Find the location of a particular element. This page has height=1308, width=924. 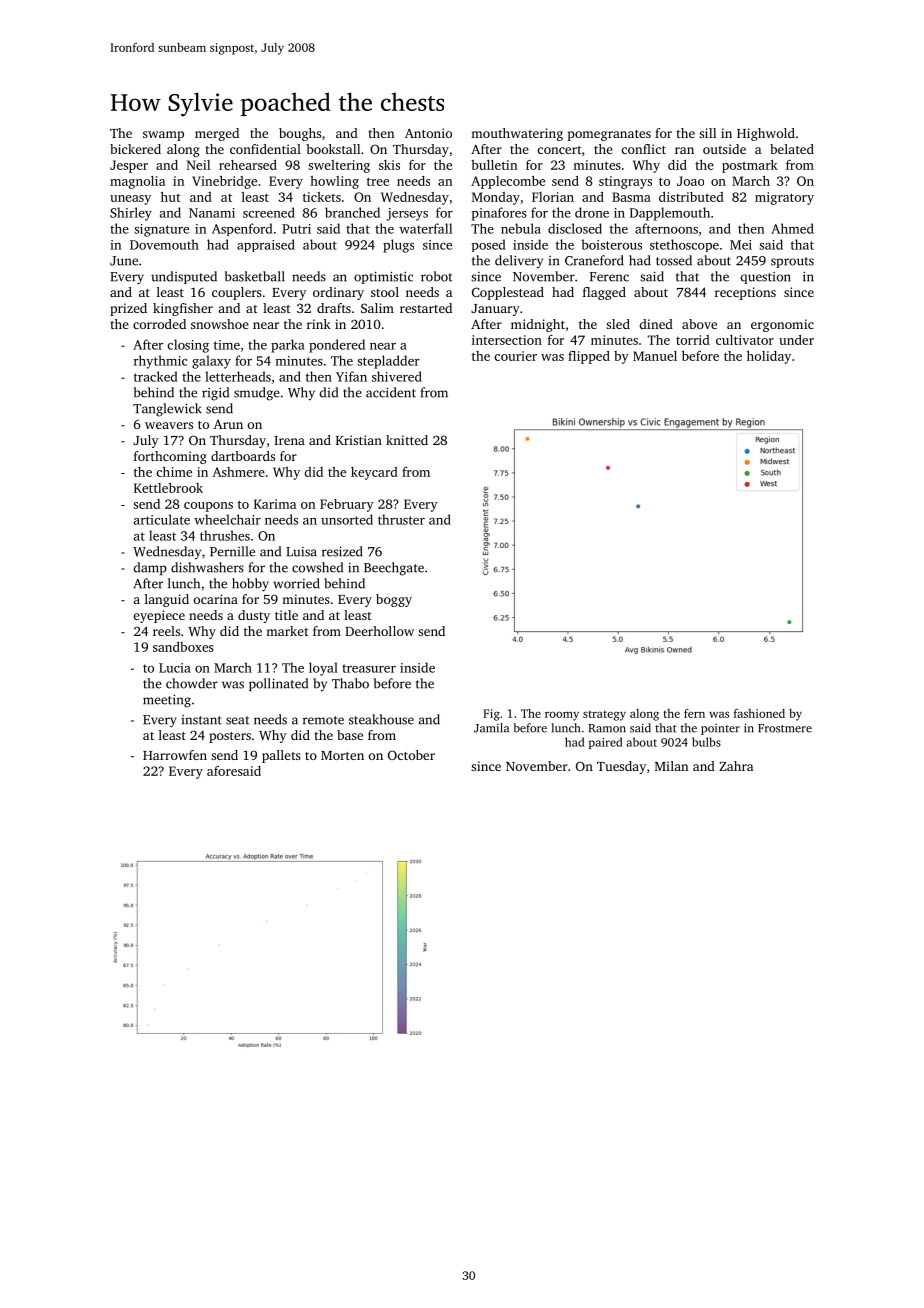

accident is located at coordinates (391, 392).
